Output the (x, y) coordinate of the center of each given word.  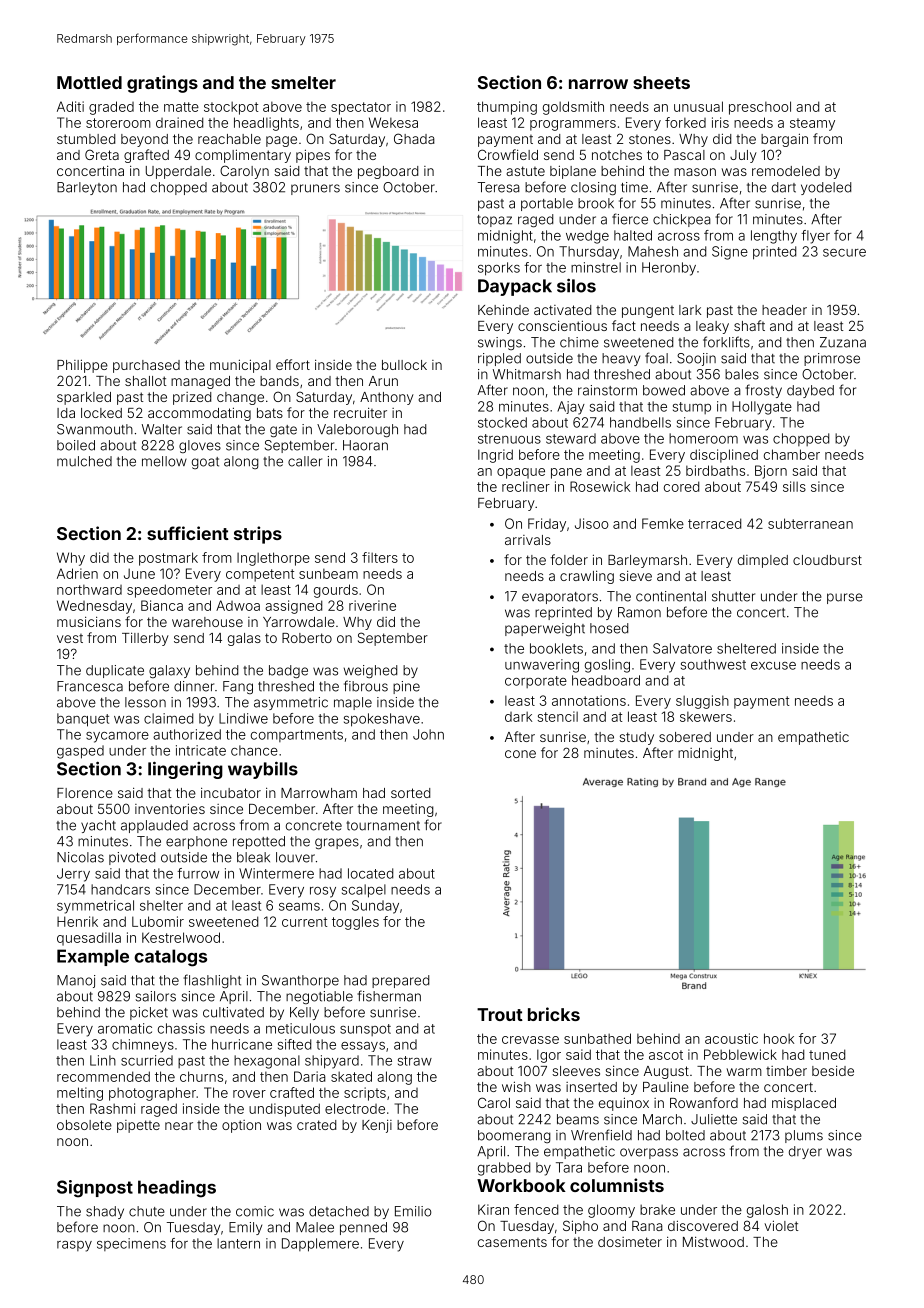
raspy (74, 1246)
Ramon (639, 612)
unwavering (542, 666)
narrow (598, 84)
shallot (145, 381)
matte (181, 107)
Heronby (669, 269)
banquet (83, 720)
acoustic (731, 1038)
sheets (661, 82)
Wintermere (276, 873)
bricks (554, 1014)
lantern (238, 1243)
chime (579, 342)
